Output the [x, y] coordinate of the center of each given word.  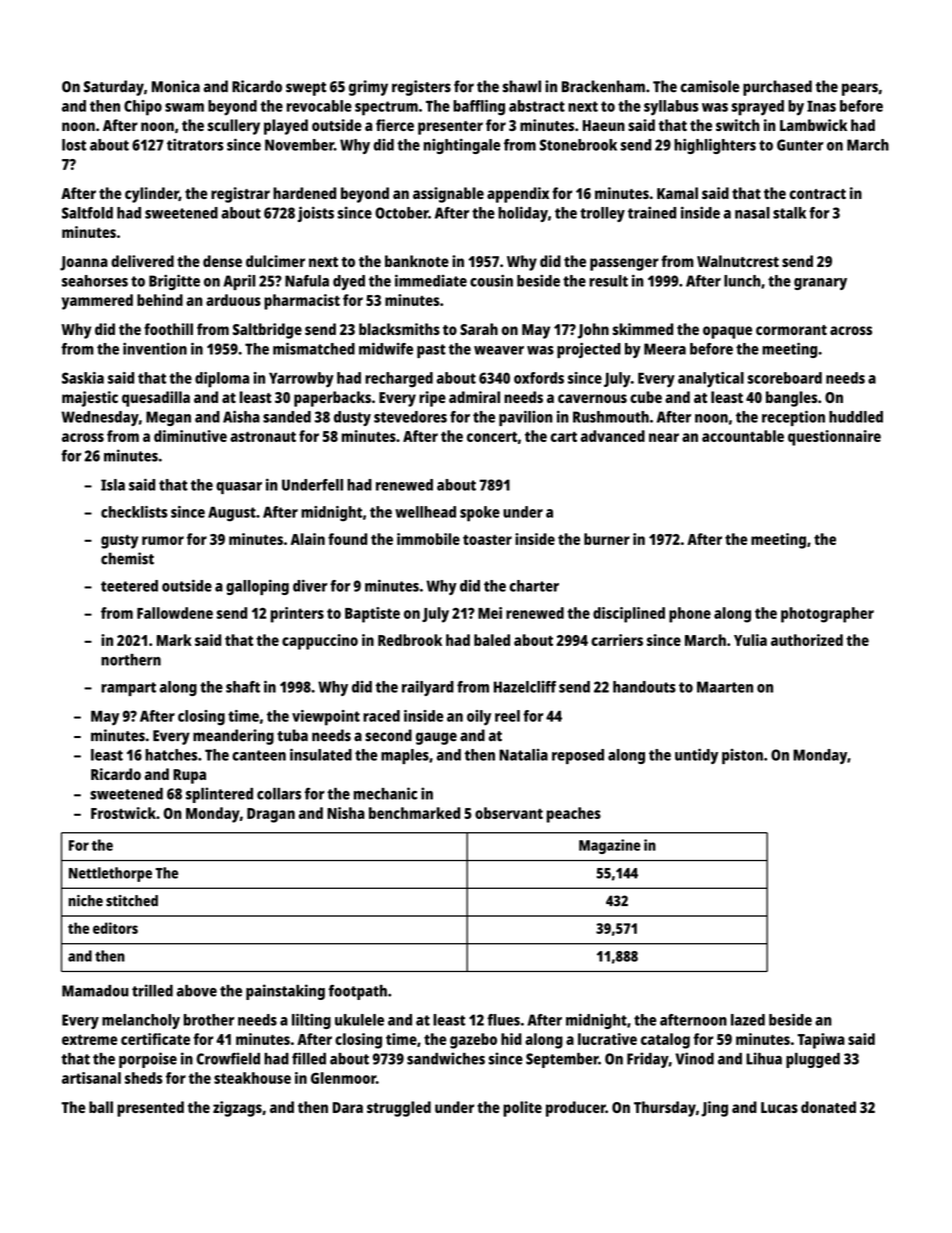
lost [74, 145]
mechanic [385, 793]
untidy [696, 756]
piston [742, 756]
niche [86, 901]
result [608, 281]
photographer [827, 615]
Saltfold [87, 213]
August [232, 514]
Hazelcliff [525, 687]
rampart [128, 689]
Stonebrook [578, 145]
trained [652, 212]
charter [534, 586]
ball [101, 1107]
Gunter [800, 145]
